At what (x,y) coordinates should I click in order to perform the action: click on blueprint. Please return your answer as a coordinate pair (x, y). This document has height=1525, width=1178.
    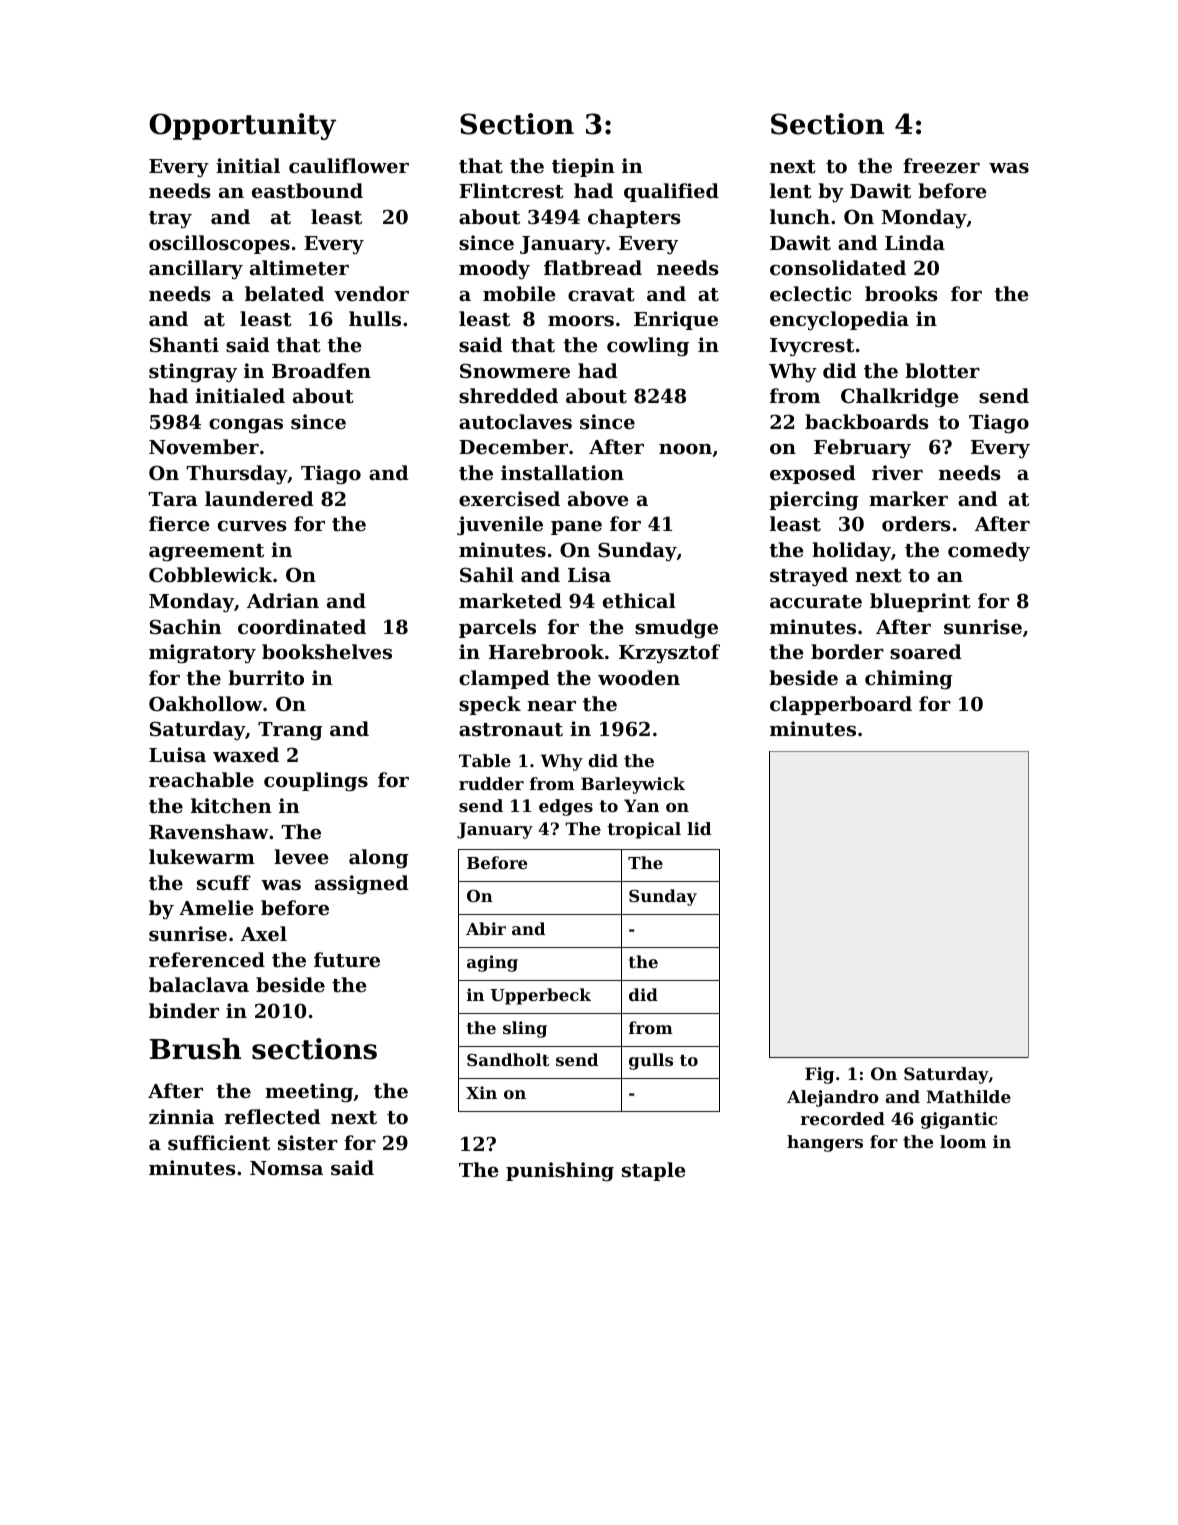
    Looking at the image, I should click on (920, 602).
